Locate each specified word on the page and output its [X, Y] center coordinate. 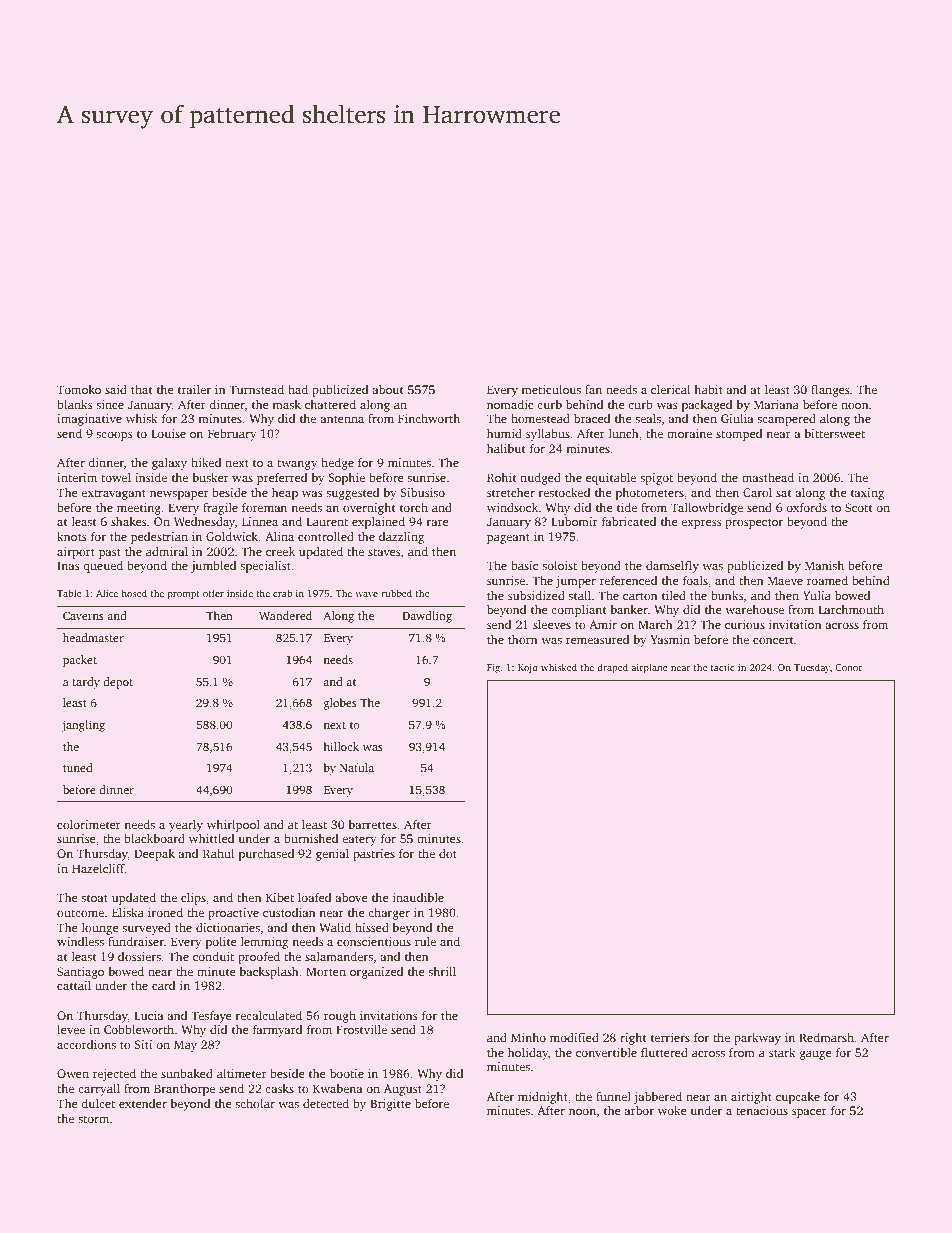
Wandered [285, 615]
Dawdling [427, 617]
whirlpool [233, 826]
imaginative [89, 420]
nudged [540, 479]
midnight [543, 1098]
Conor [848, 667]
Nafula [357, 767]
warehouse [754, 609]
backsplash [269, 973]
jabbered [658, 1098]
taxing [867, 494]
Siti [143, 1044]
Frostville [361, 1029]
